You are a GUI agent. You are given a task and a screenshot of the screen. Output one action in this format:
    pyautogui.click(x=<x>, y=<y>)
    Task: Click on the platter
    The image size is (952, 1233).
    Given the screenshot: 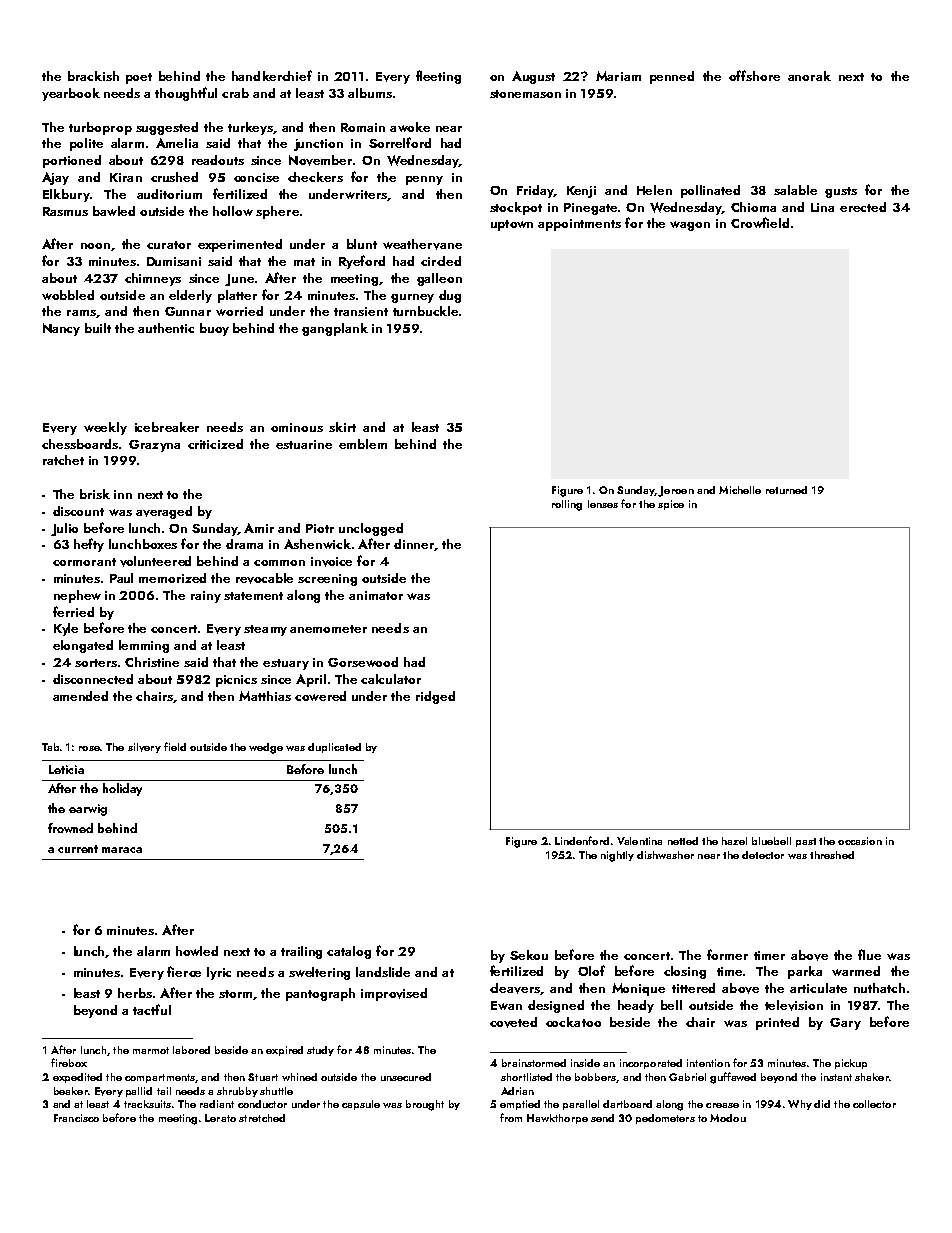 What is the action you would take?
    pyautogui.click(x=237, y=296)
